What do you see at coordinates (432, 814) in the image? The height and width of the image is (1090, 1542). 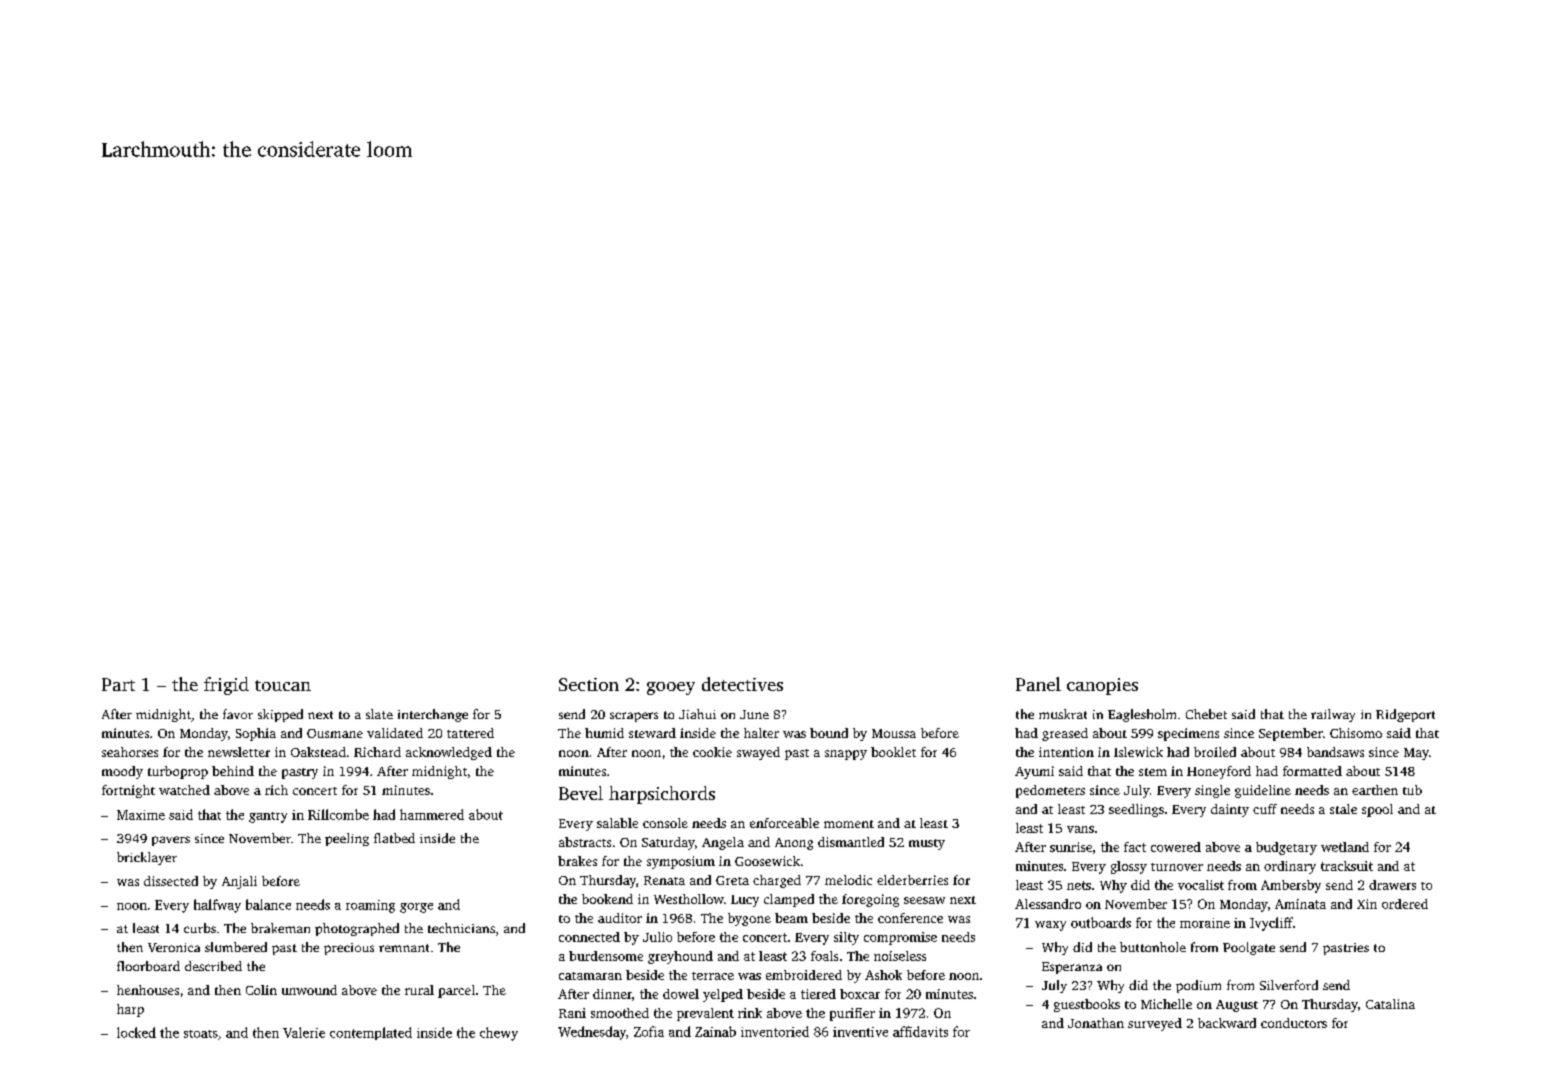 I see `hammered` at bounding box center [432, 814].
